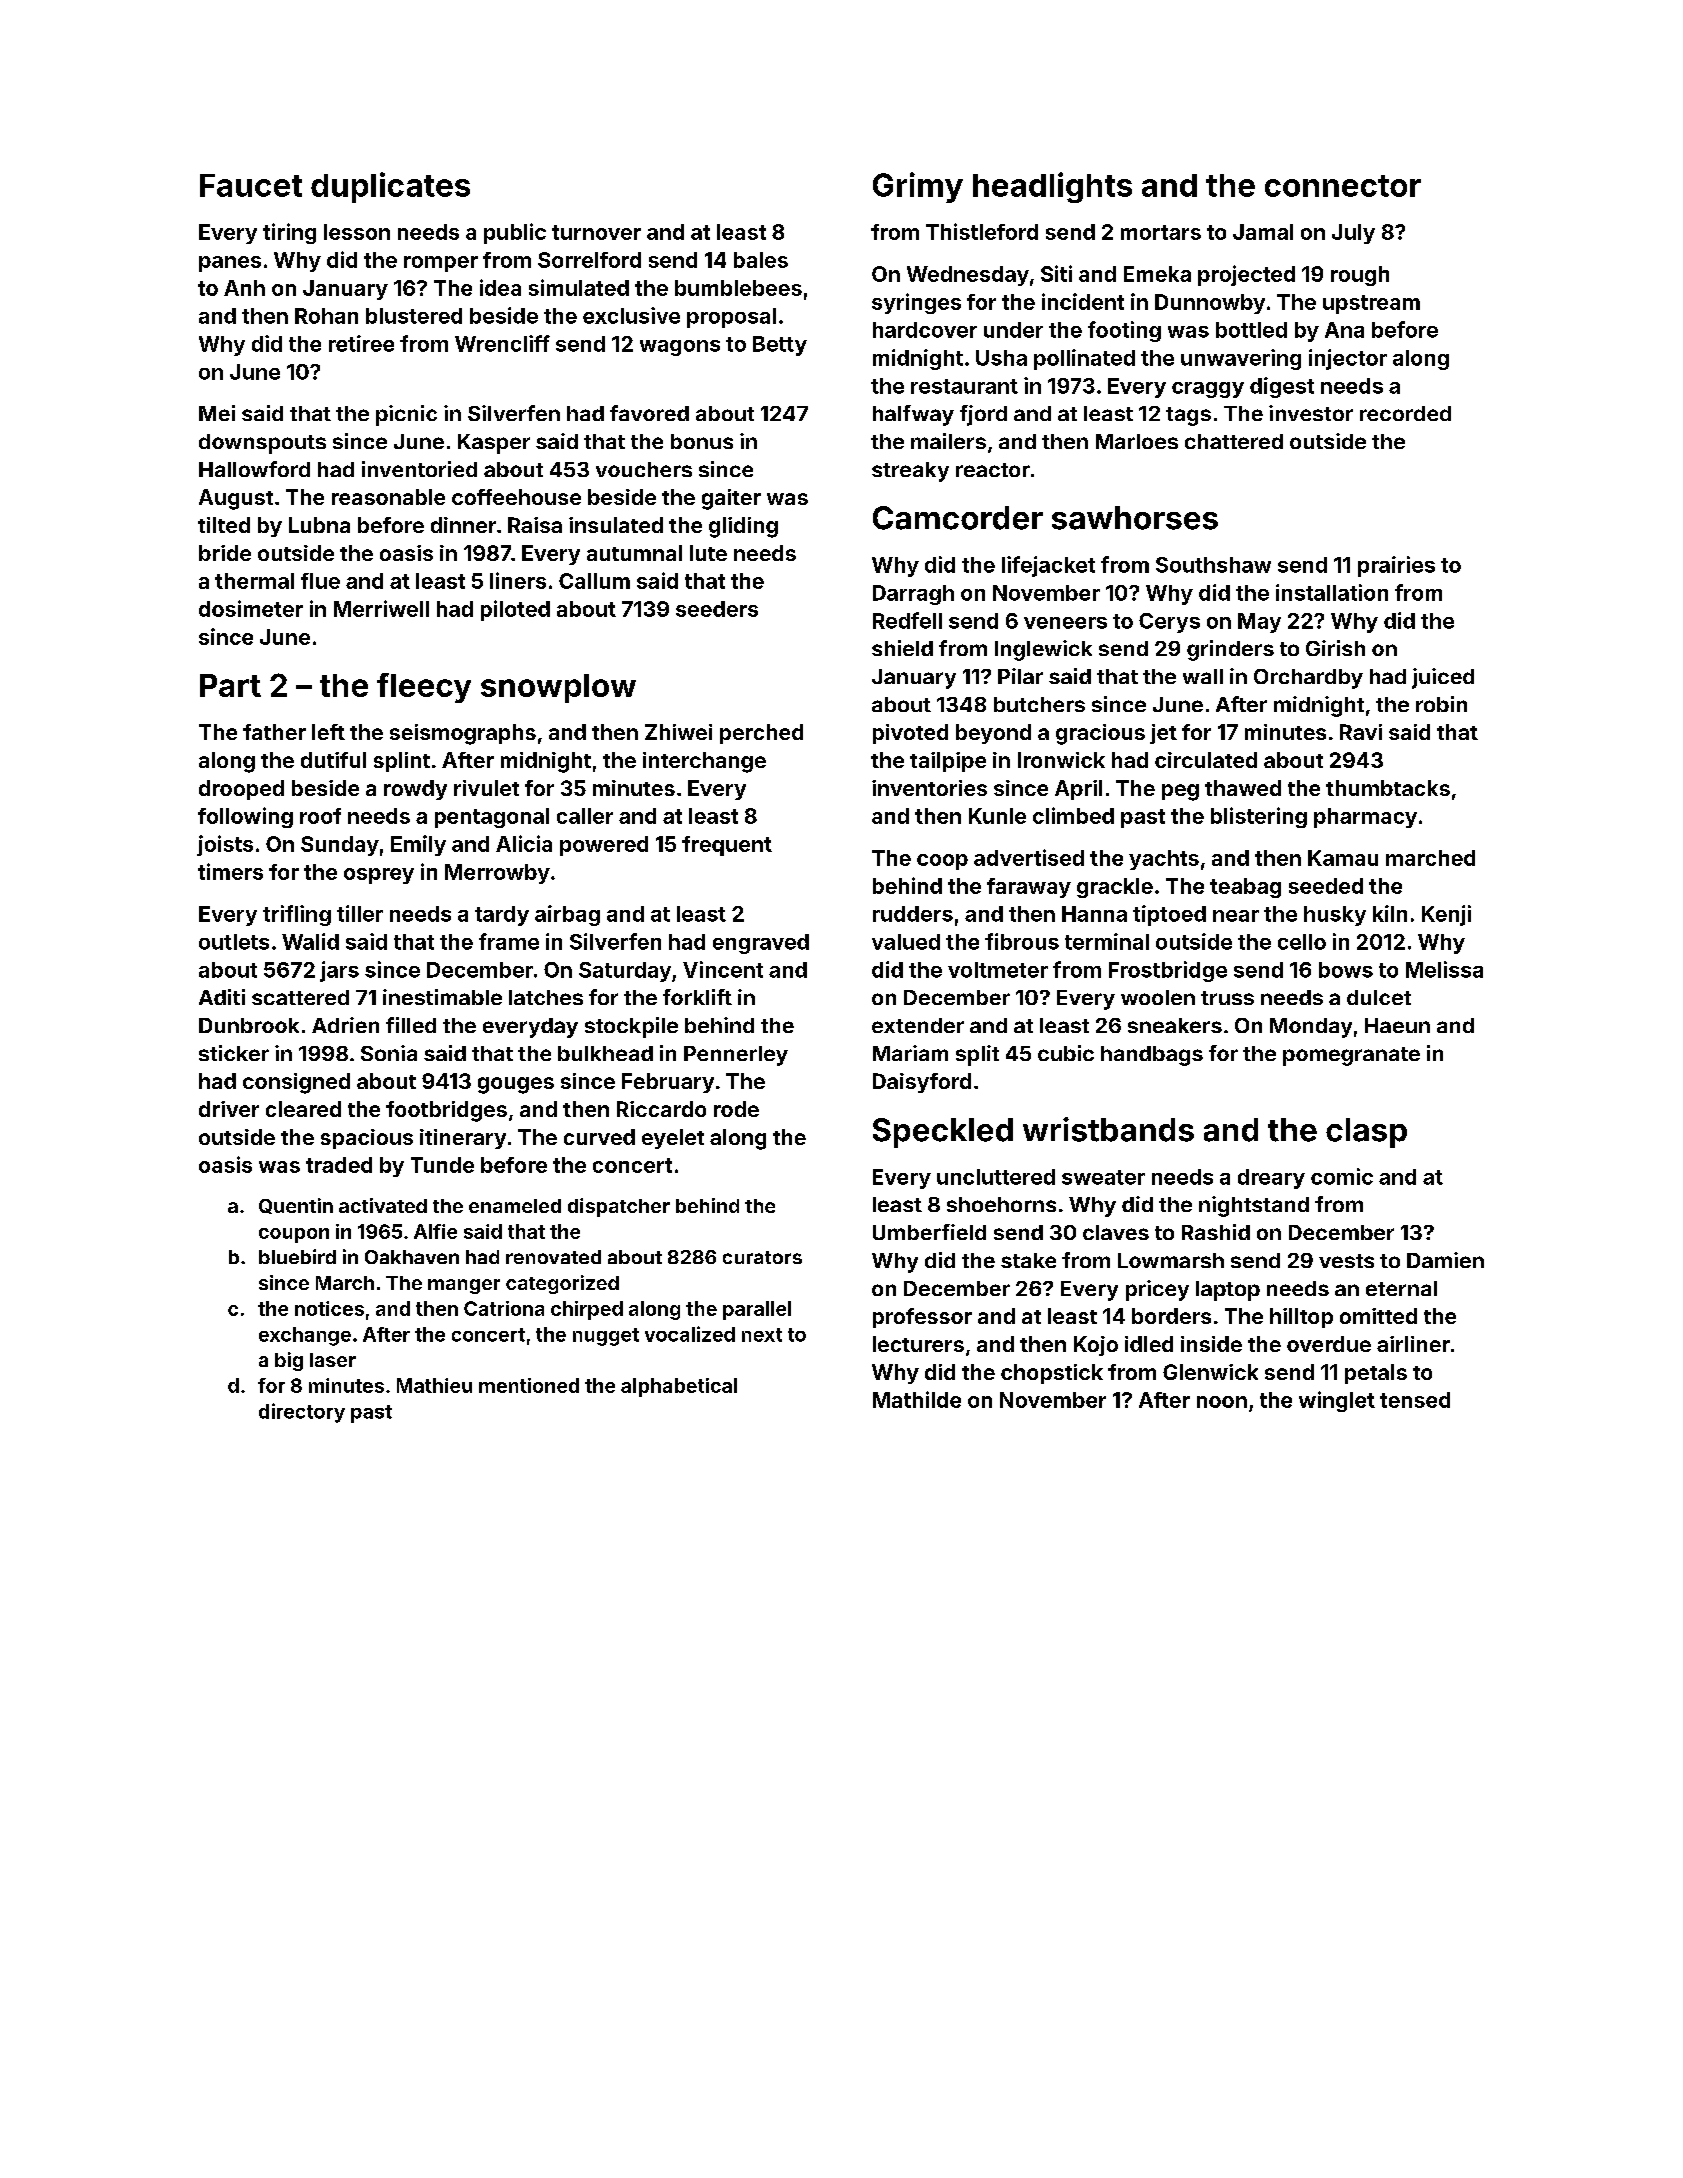 The width and height of the document is (1683, 2178). Describe the element at coordinates (296, 1206) in the document. I see `Quentin` at that location.
